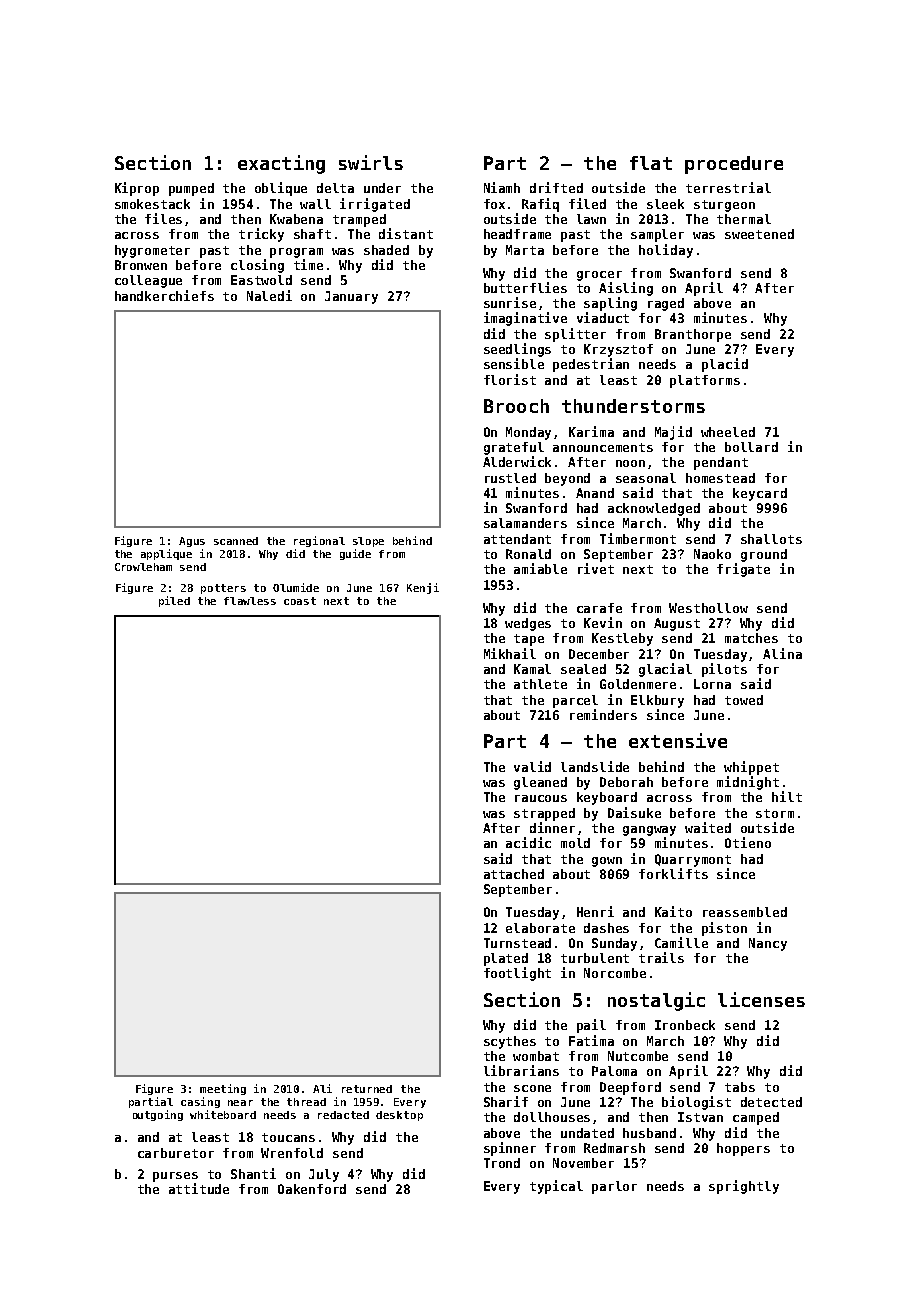  I want to click on wedges, so click(528, 624).
